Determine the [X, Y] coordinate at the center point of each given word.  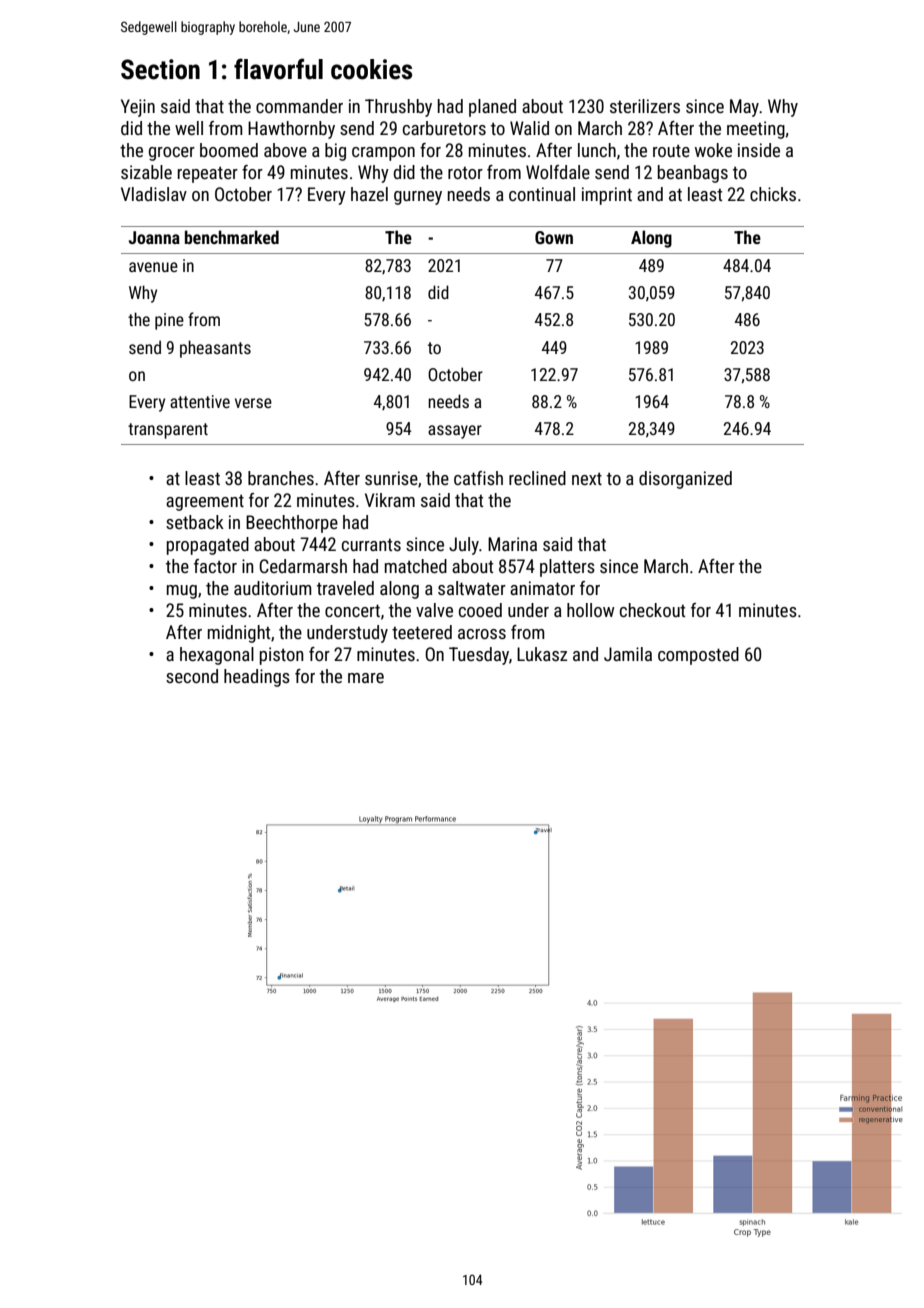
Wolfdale [558, 172]
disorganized [685, 480]
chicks [773, 194]
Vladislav [154, 194]
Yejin [138, 108]
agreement [205, 503]
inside [759, 150]
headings [257, 678]
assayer [455, 432]
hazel [369, 194]
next [587, 479]
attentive [200, 401]
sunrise [391, 478]
